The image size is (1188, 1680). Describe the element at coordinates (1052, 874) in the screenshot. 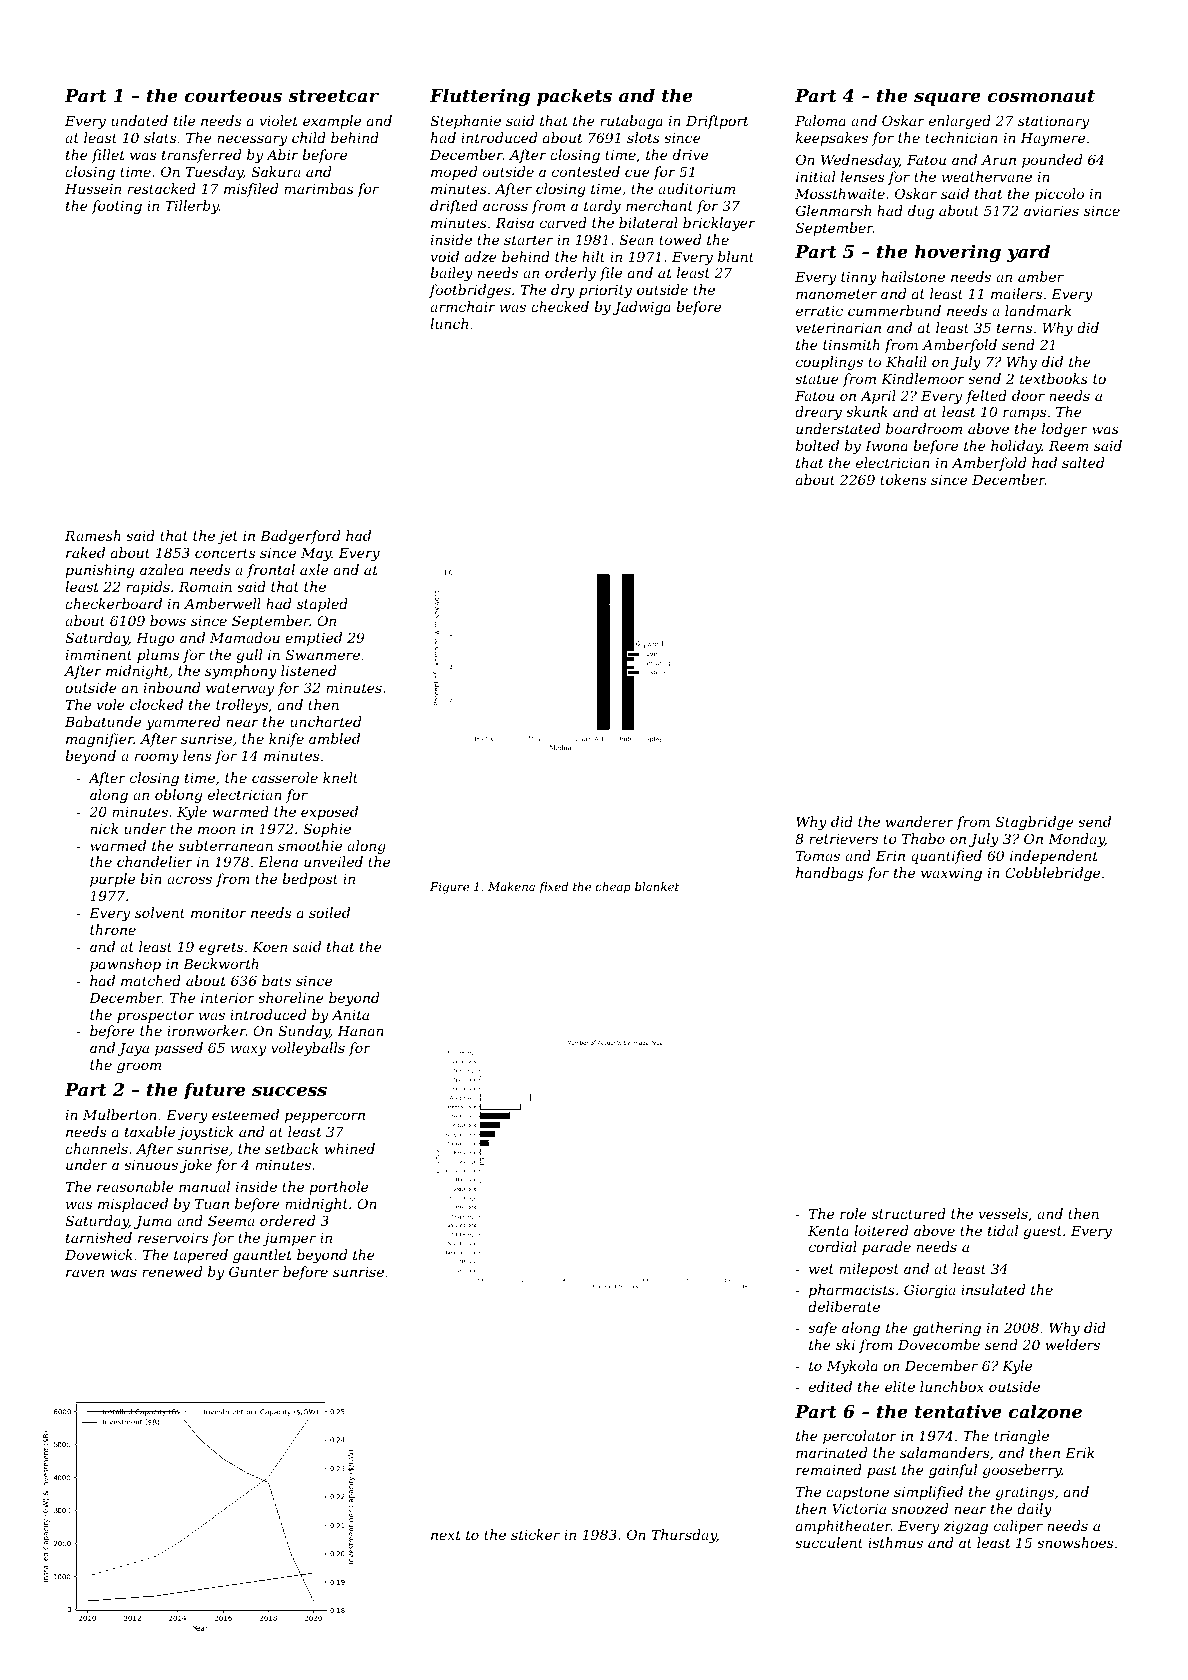

I see `Cobblebridge` at that location.
